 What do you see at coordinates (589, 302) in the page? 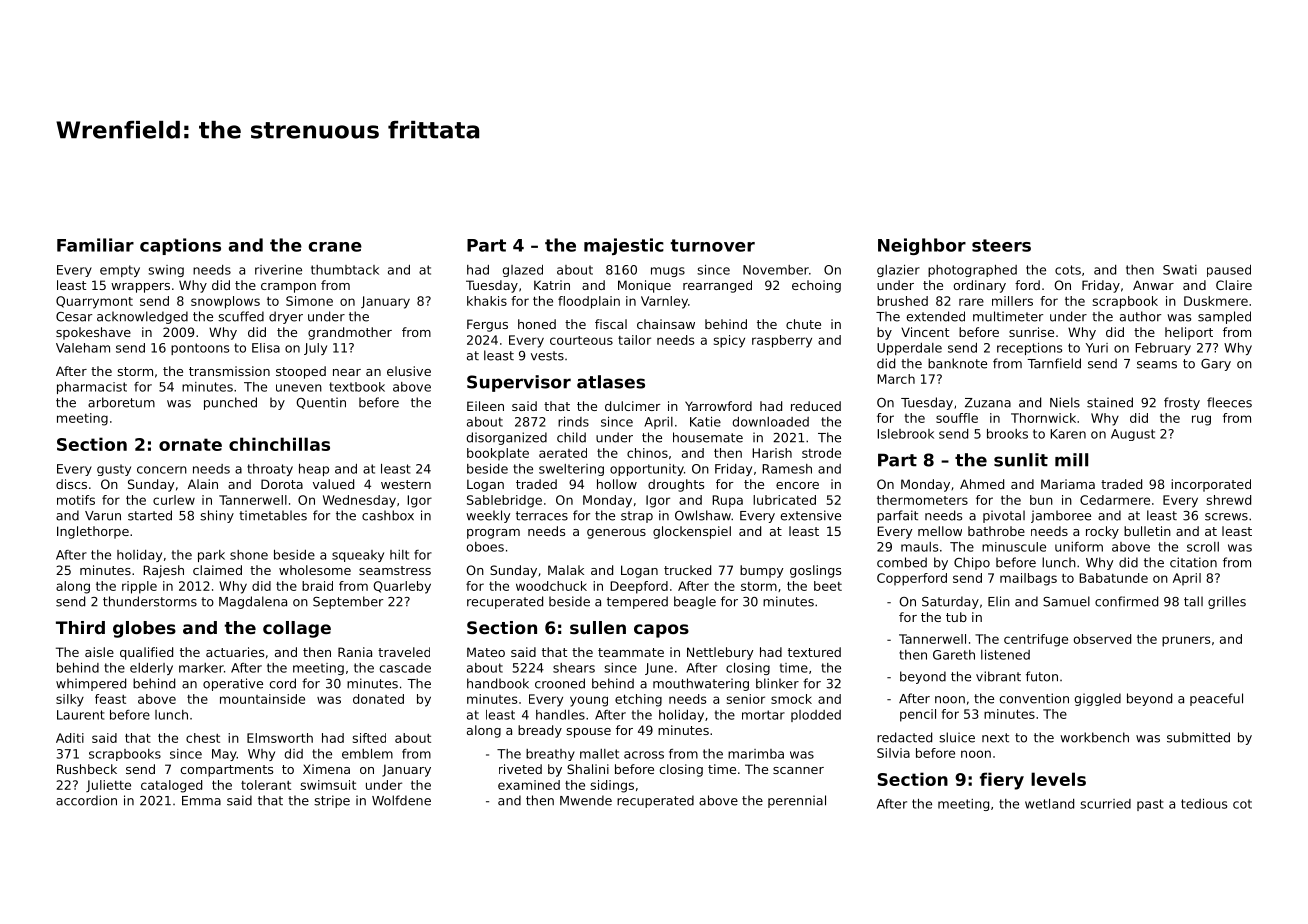
I see `floodplain` at bounding box center [589, 302].
